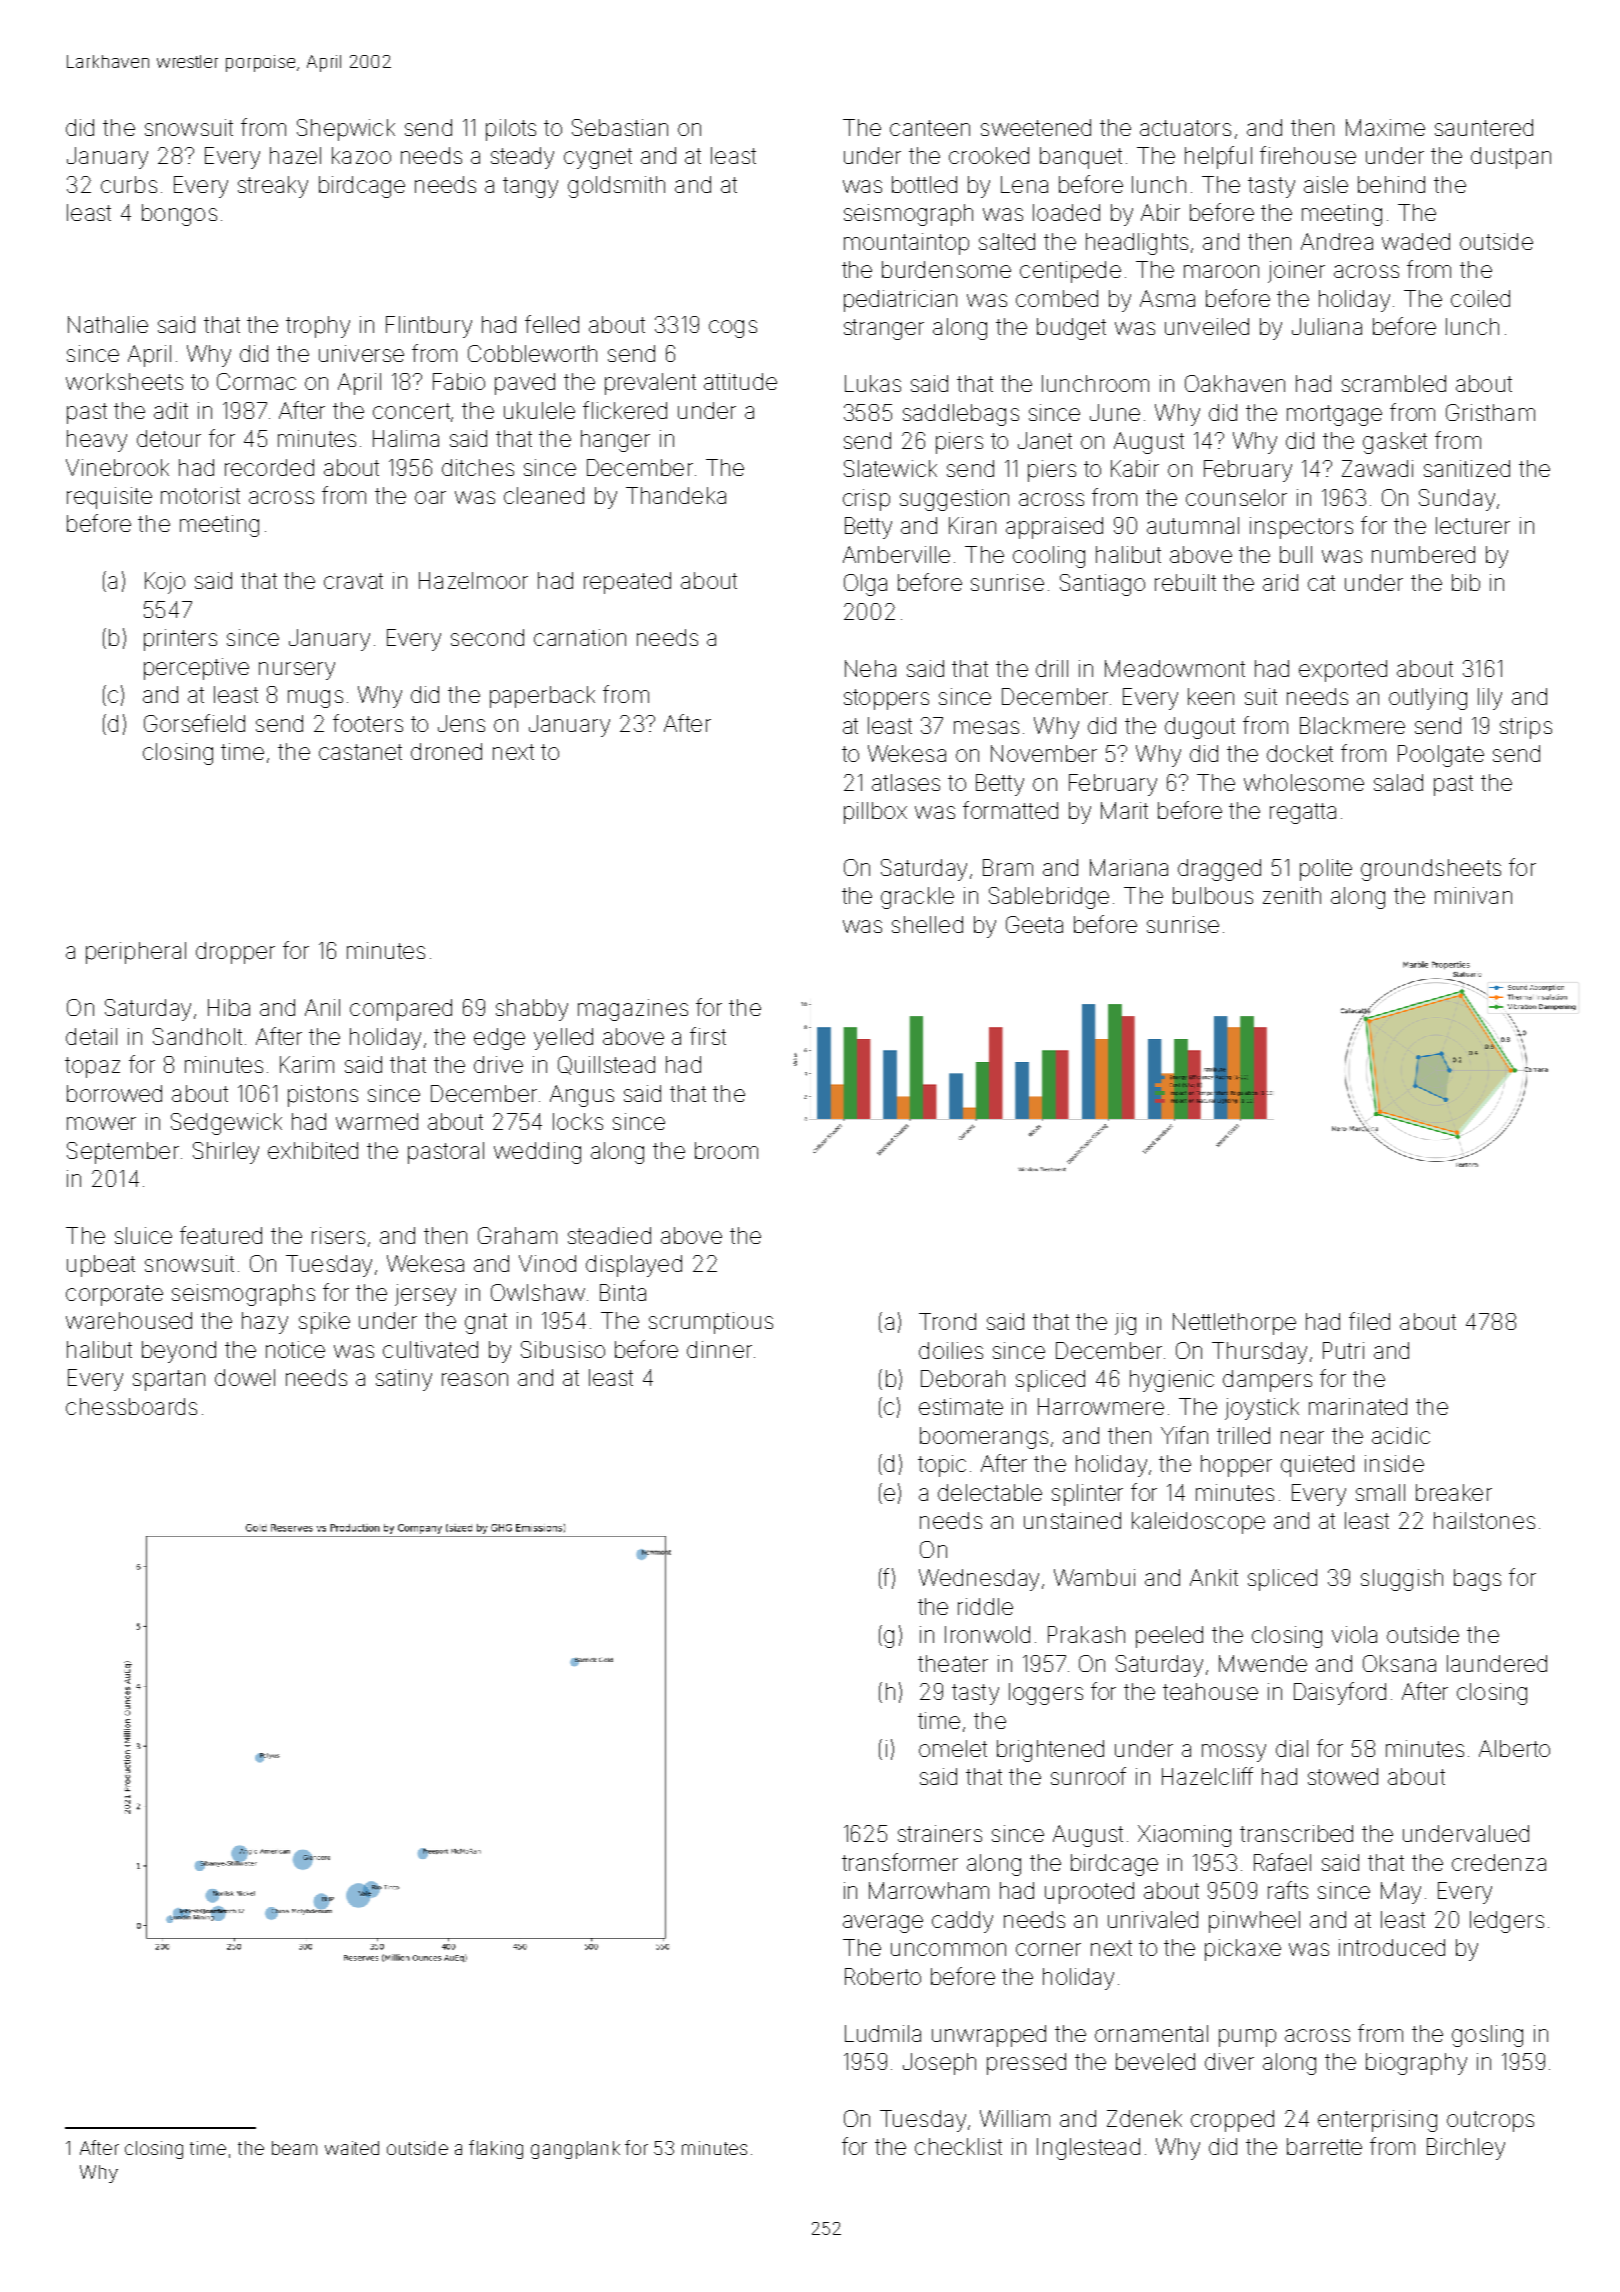  I want to click on Amberville, so click(896, 554).
